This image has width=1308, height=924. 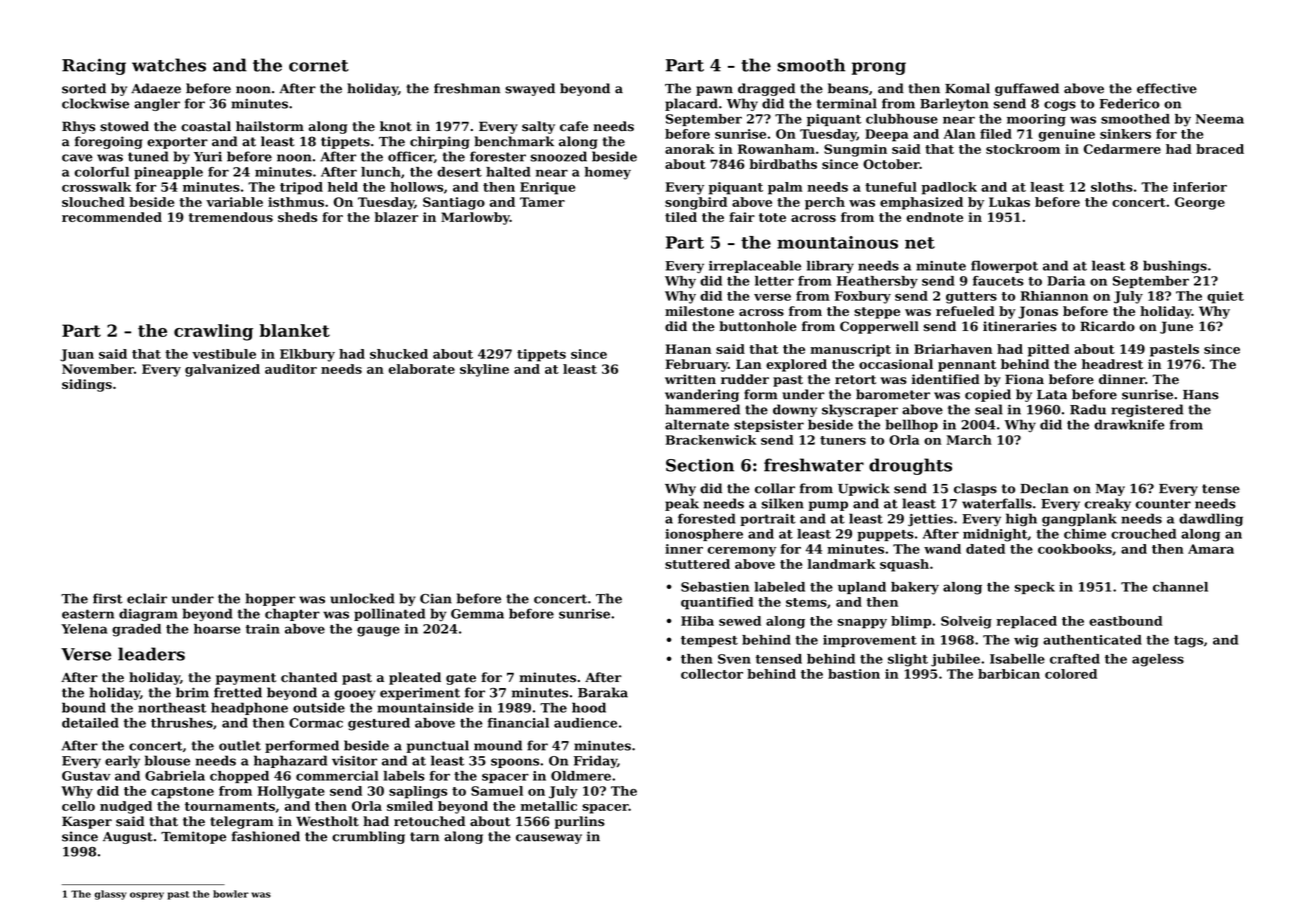 What do you see at coordinates (697, 564) in the image?
I see `stuttered` at bounding box center [697, 564].
